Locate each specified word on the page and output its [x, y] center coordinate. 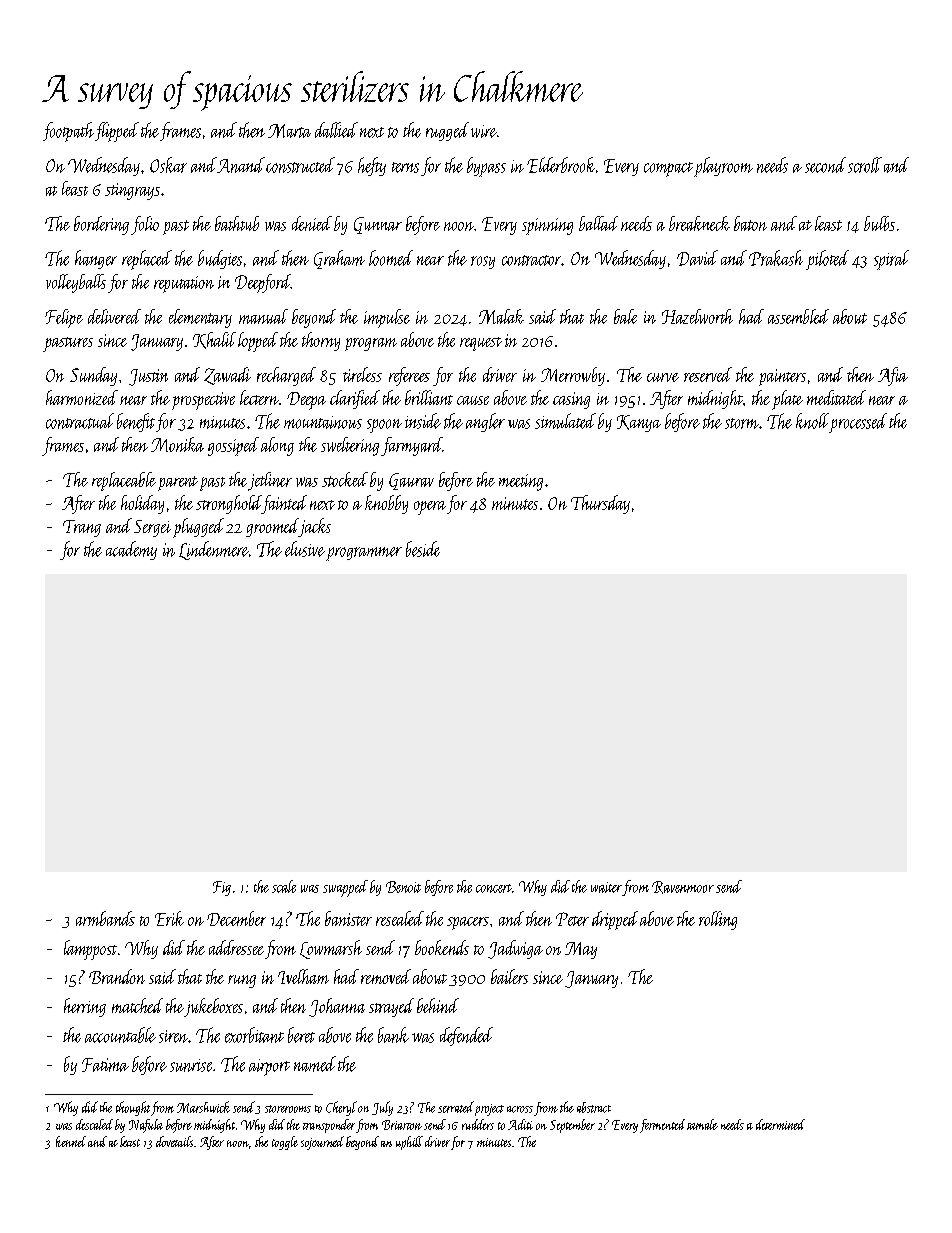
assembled [798, 316]
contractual [80, 421]
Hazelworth [697, 316]
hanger [96, 259]
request [481, 344]
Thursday [600, 504]
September [572, 1126]
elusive [305, 549]
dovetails [174, 1141]
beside [423, 549]
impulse [387, 318]
